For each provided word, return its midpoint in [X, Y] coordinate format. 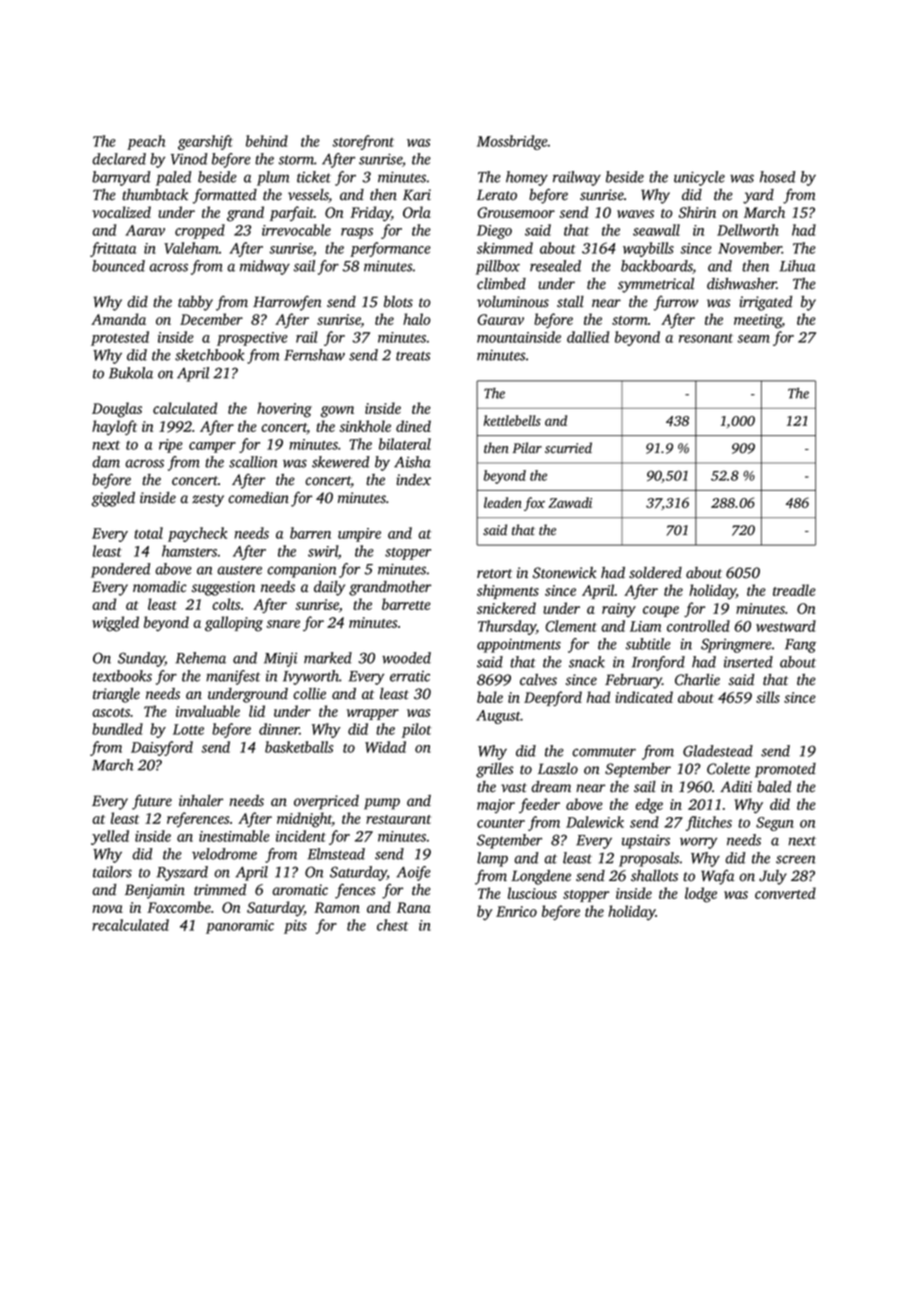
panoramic [240, 927]
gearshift [205, 142]
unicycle [699, 178]
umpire [359, 535]
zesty [208, 500]
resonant [706, 338]
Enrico [516, 911]
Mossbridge [512, 142]
